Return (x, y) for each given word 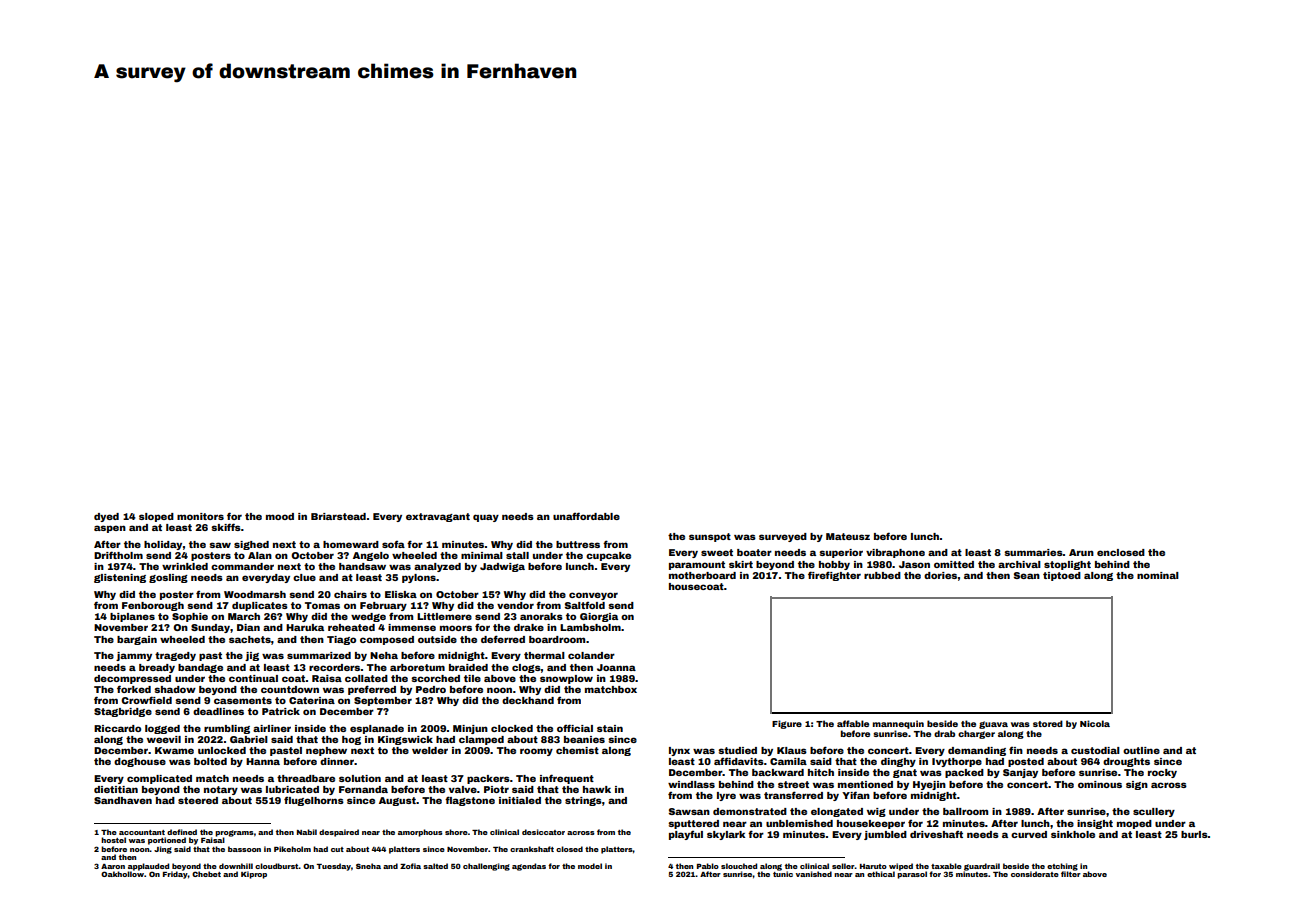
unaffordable (586, 516)
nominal (1158, 575)
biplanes (132, 617)
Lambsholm (590, 627)
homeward (351, 544)
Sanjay (1020, 773)
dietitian (116, 789)
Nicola (1095, 723)
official (575, 728)
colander (591, 655)
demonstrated (750, 811)
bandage (200, 668)
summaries (1033, 552)
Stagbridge (123, 712)
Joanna (616, 667)
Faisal (213, 840)
